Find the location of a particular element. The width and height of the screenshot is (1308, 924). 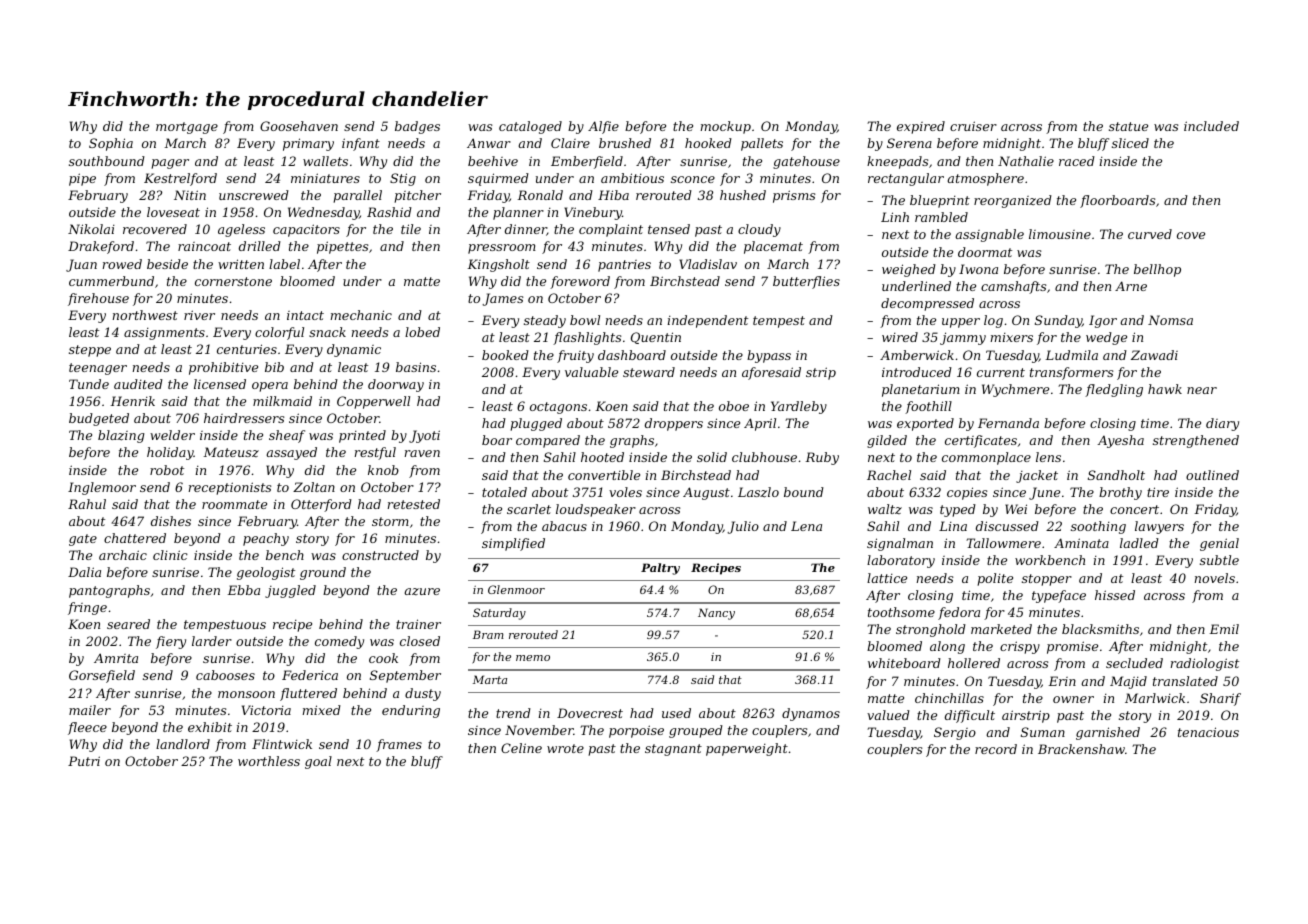

badges is located at coordinates (417, 127).
